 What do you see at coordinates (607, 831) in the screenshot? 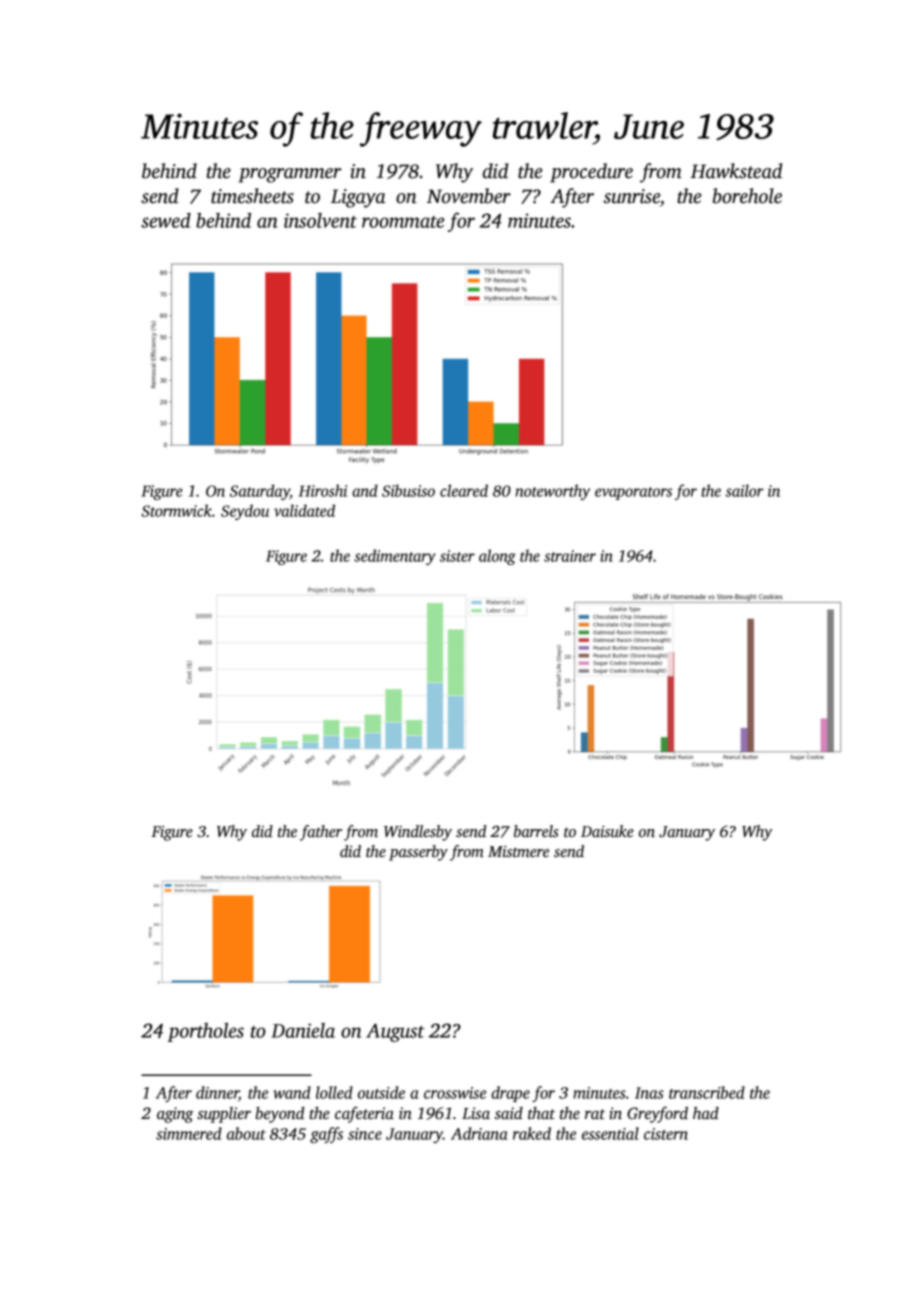
I see `Daisuke` at bounding box center [607, 831].
